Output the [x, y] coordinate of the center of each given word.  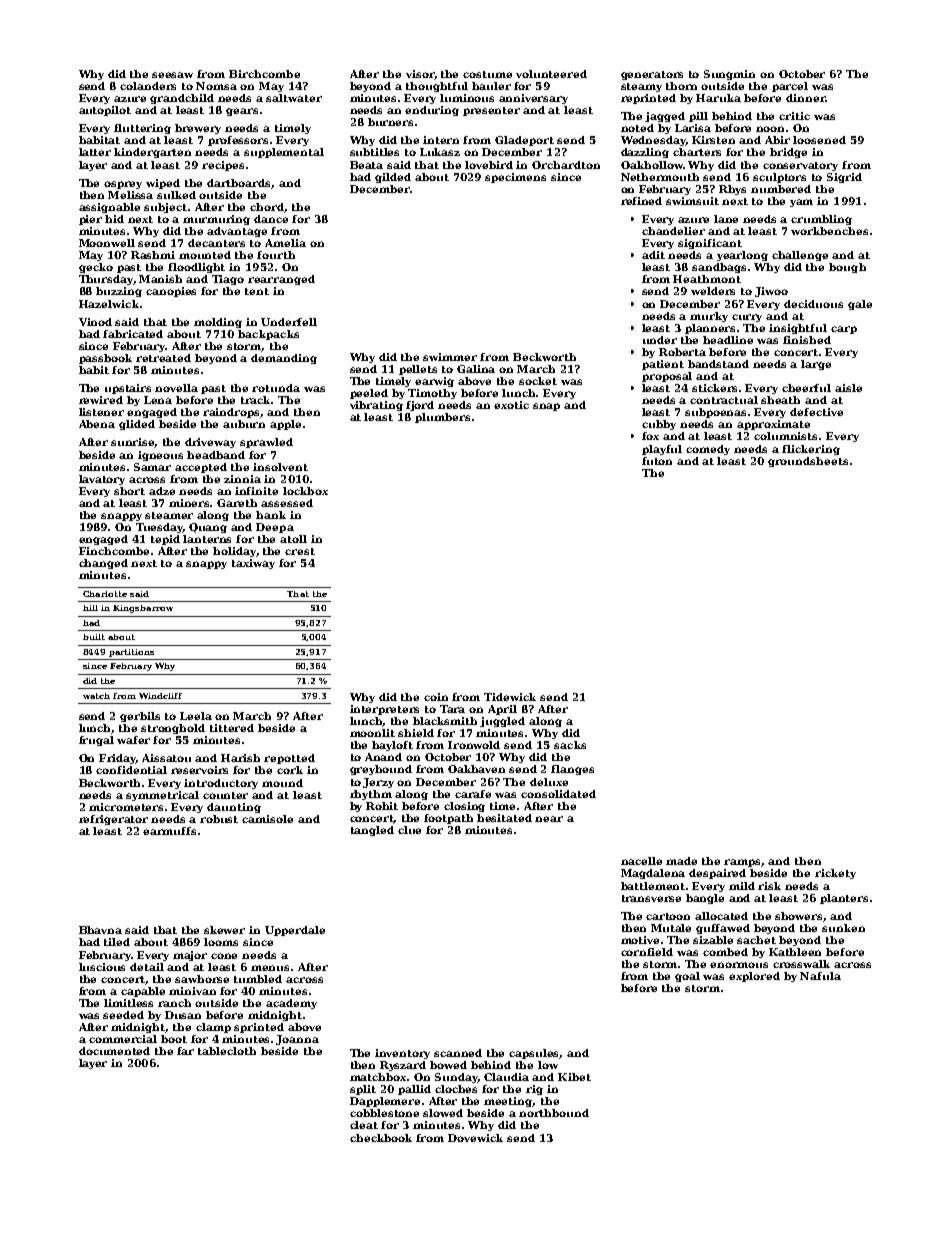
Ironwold [474, 745]
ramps [743, 863]
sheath [780, 400]
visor [420, 74]
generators [652, 75]
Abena [97, 424]
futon [657, 461]
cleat [364, 1125]
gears [242, 112]
